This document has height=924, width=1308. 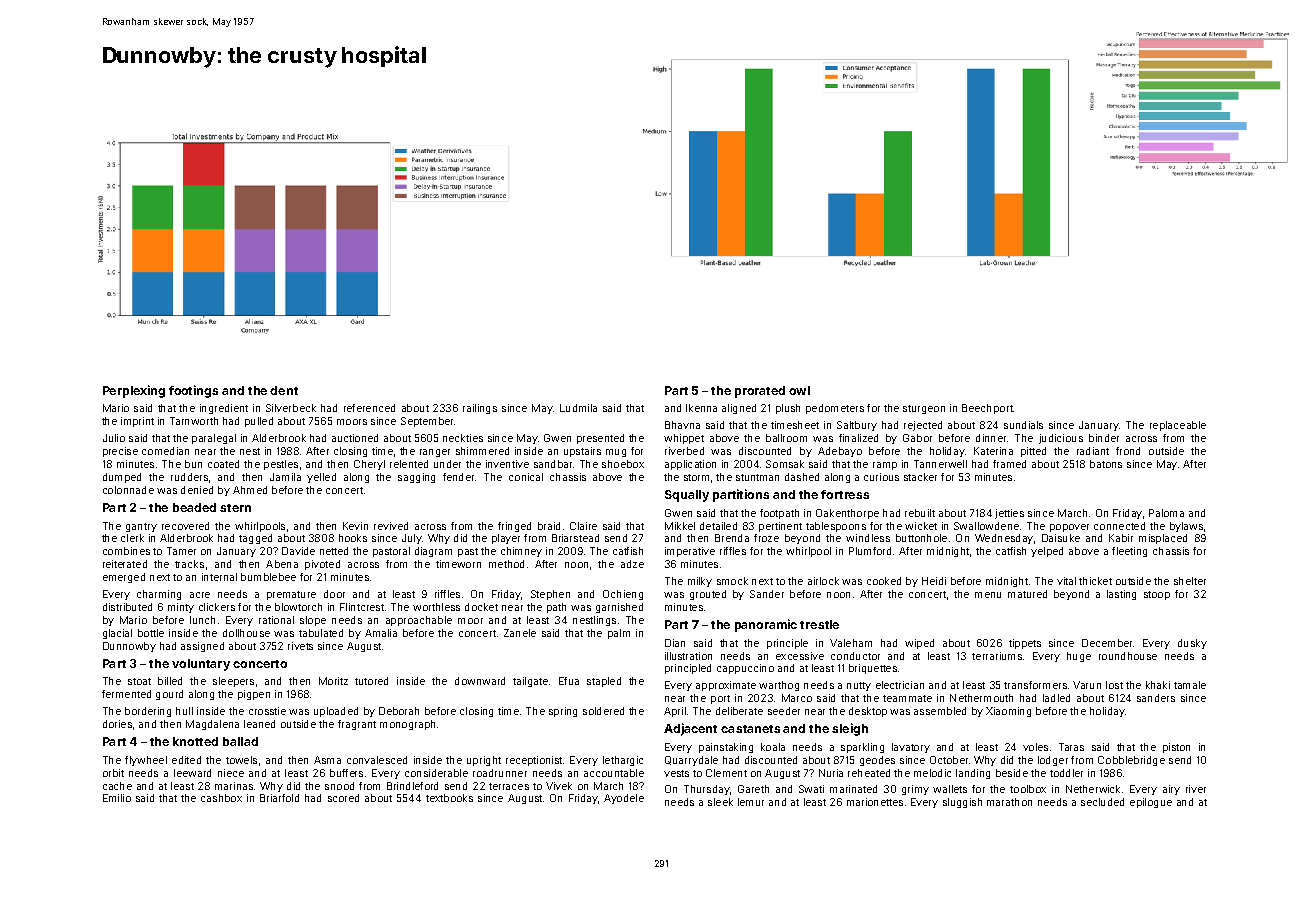 What do you see at coordinates (1157, 595) in the document?
I see `stoop` at bounding box center [1157, 595].
